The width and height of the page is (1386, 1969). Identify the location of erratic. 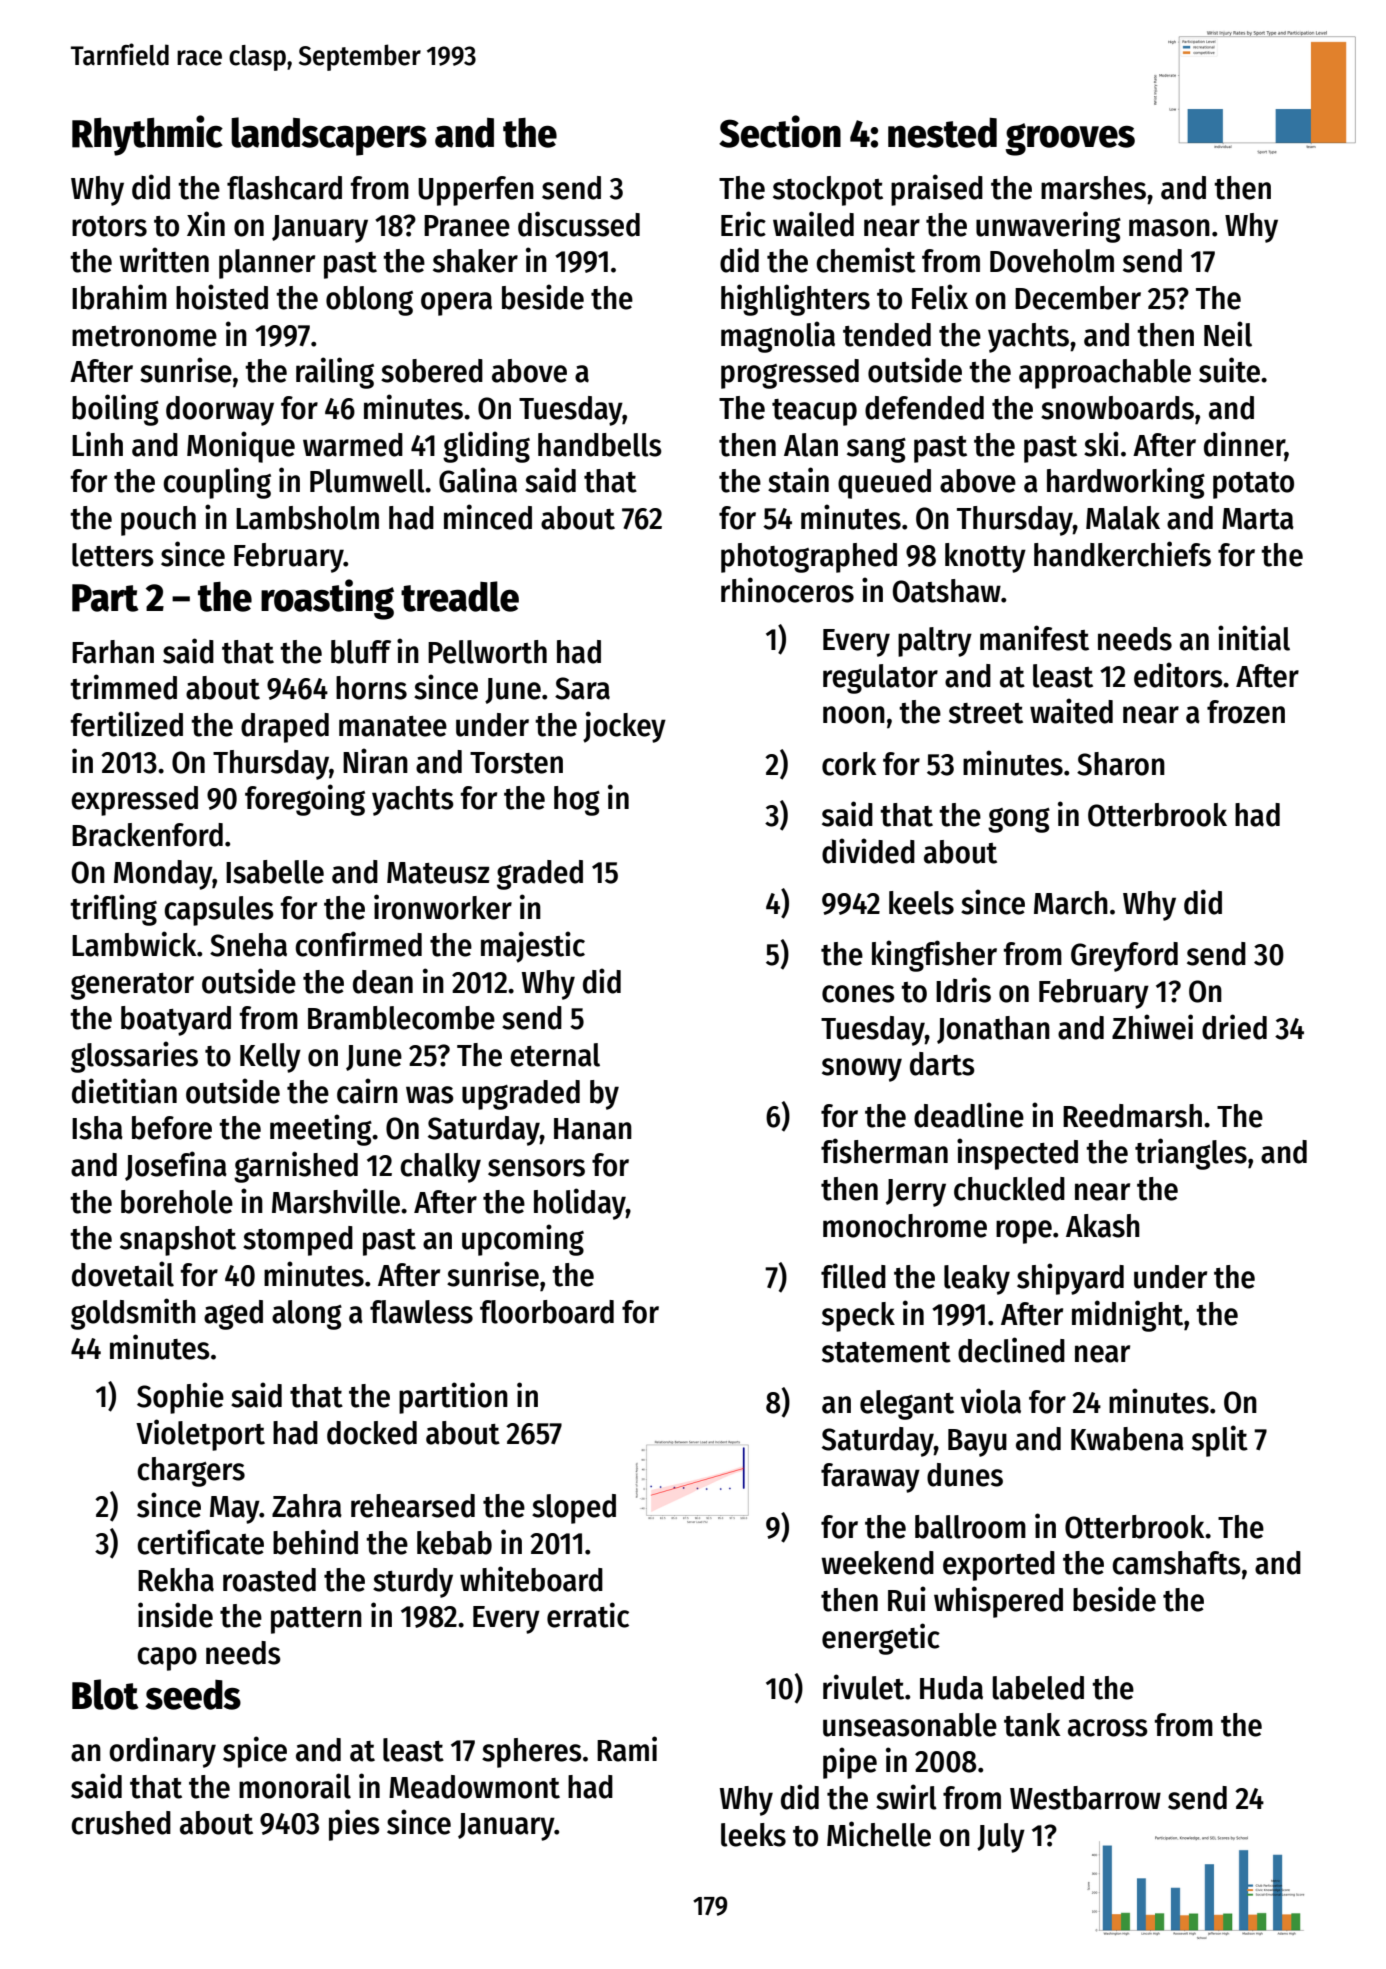
(588, 1615).
